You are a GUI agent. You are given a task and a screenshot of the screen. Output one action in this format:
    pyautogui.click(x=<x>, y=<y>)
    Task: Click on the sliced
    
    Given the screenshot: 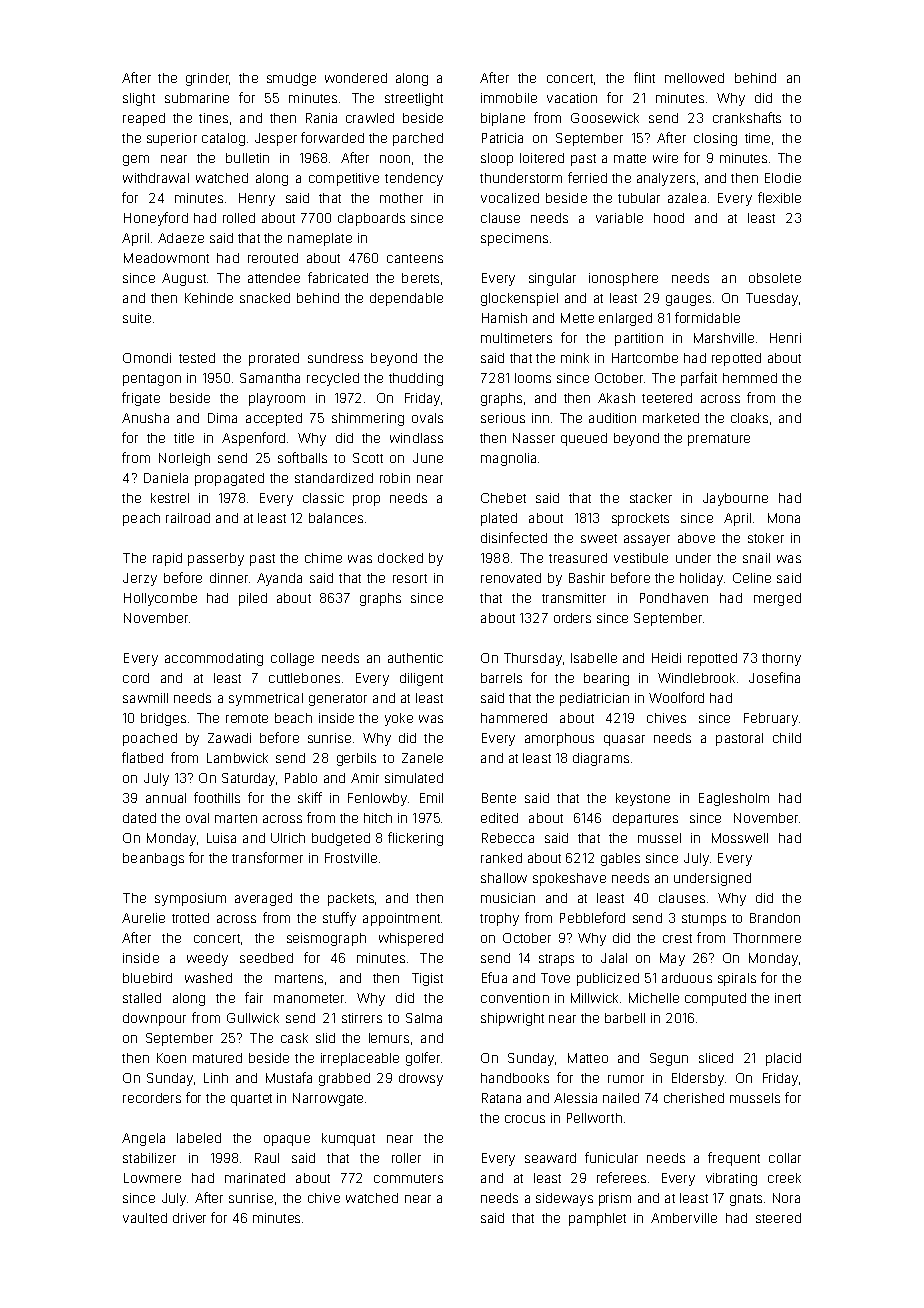 What is the action you would take?
    pyautogui.click(x=716, y=1058)
